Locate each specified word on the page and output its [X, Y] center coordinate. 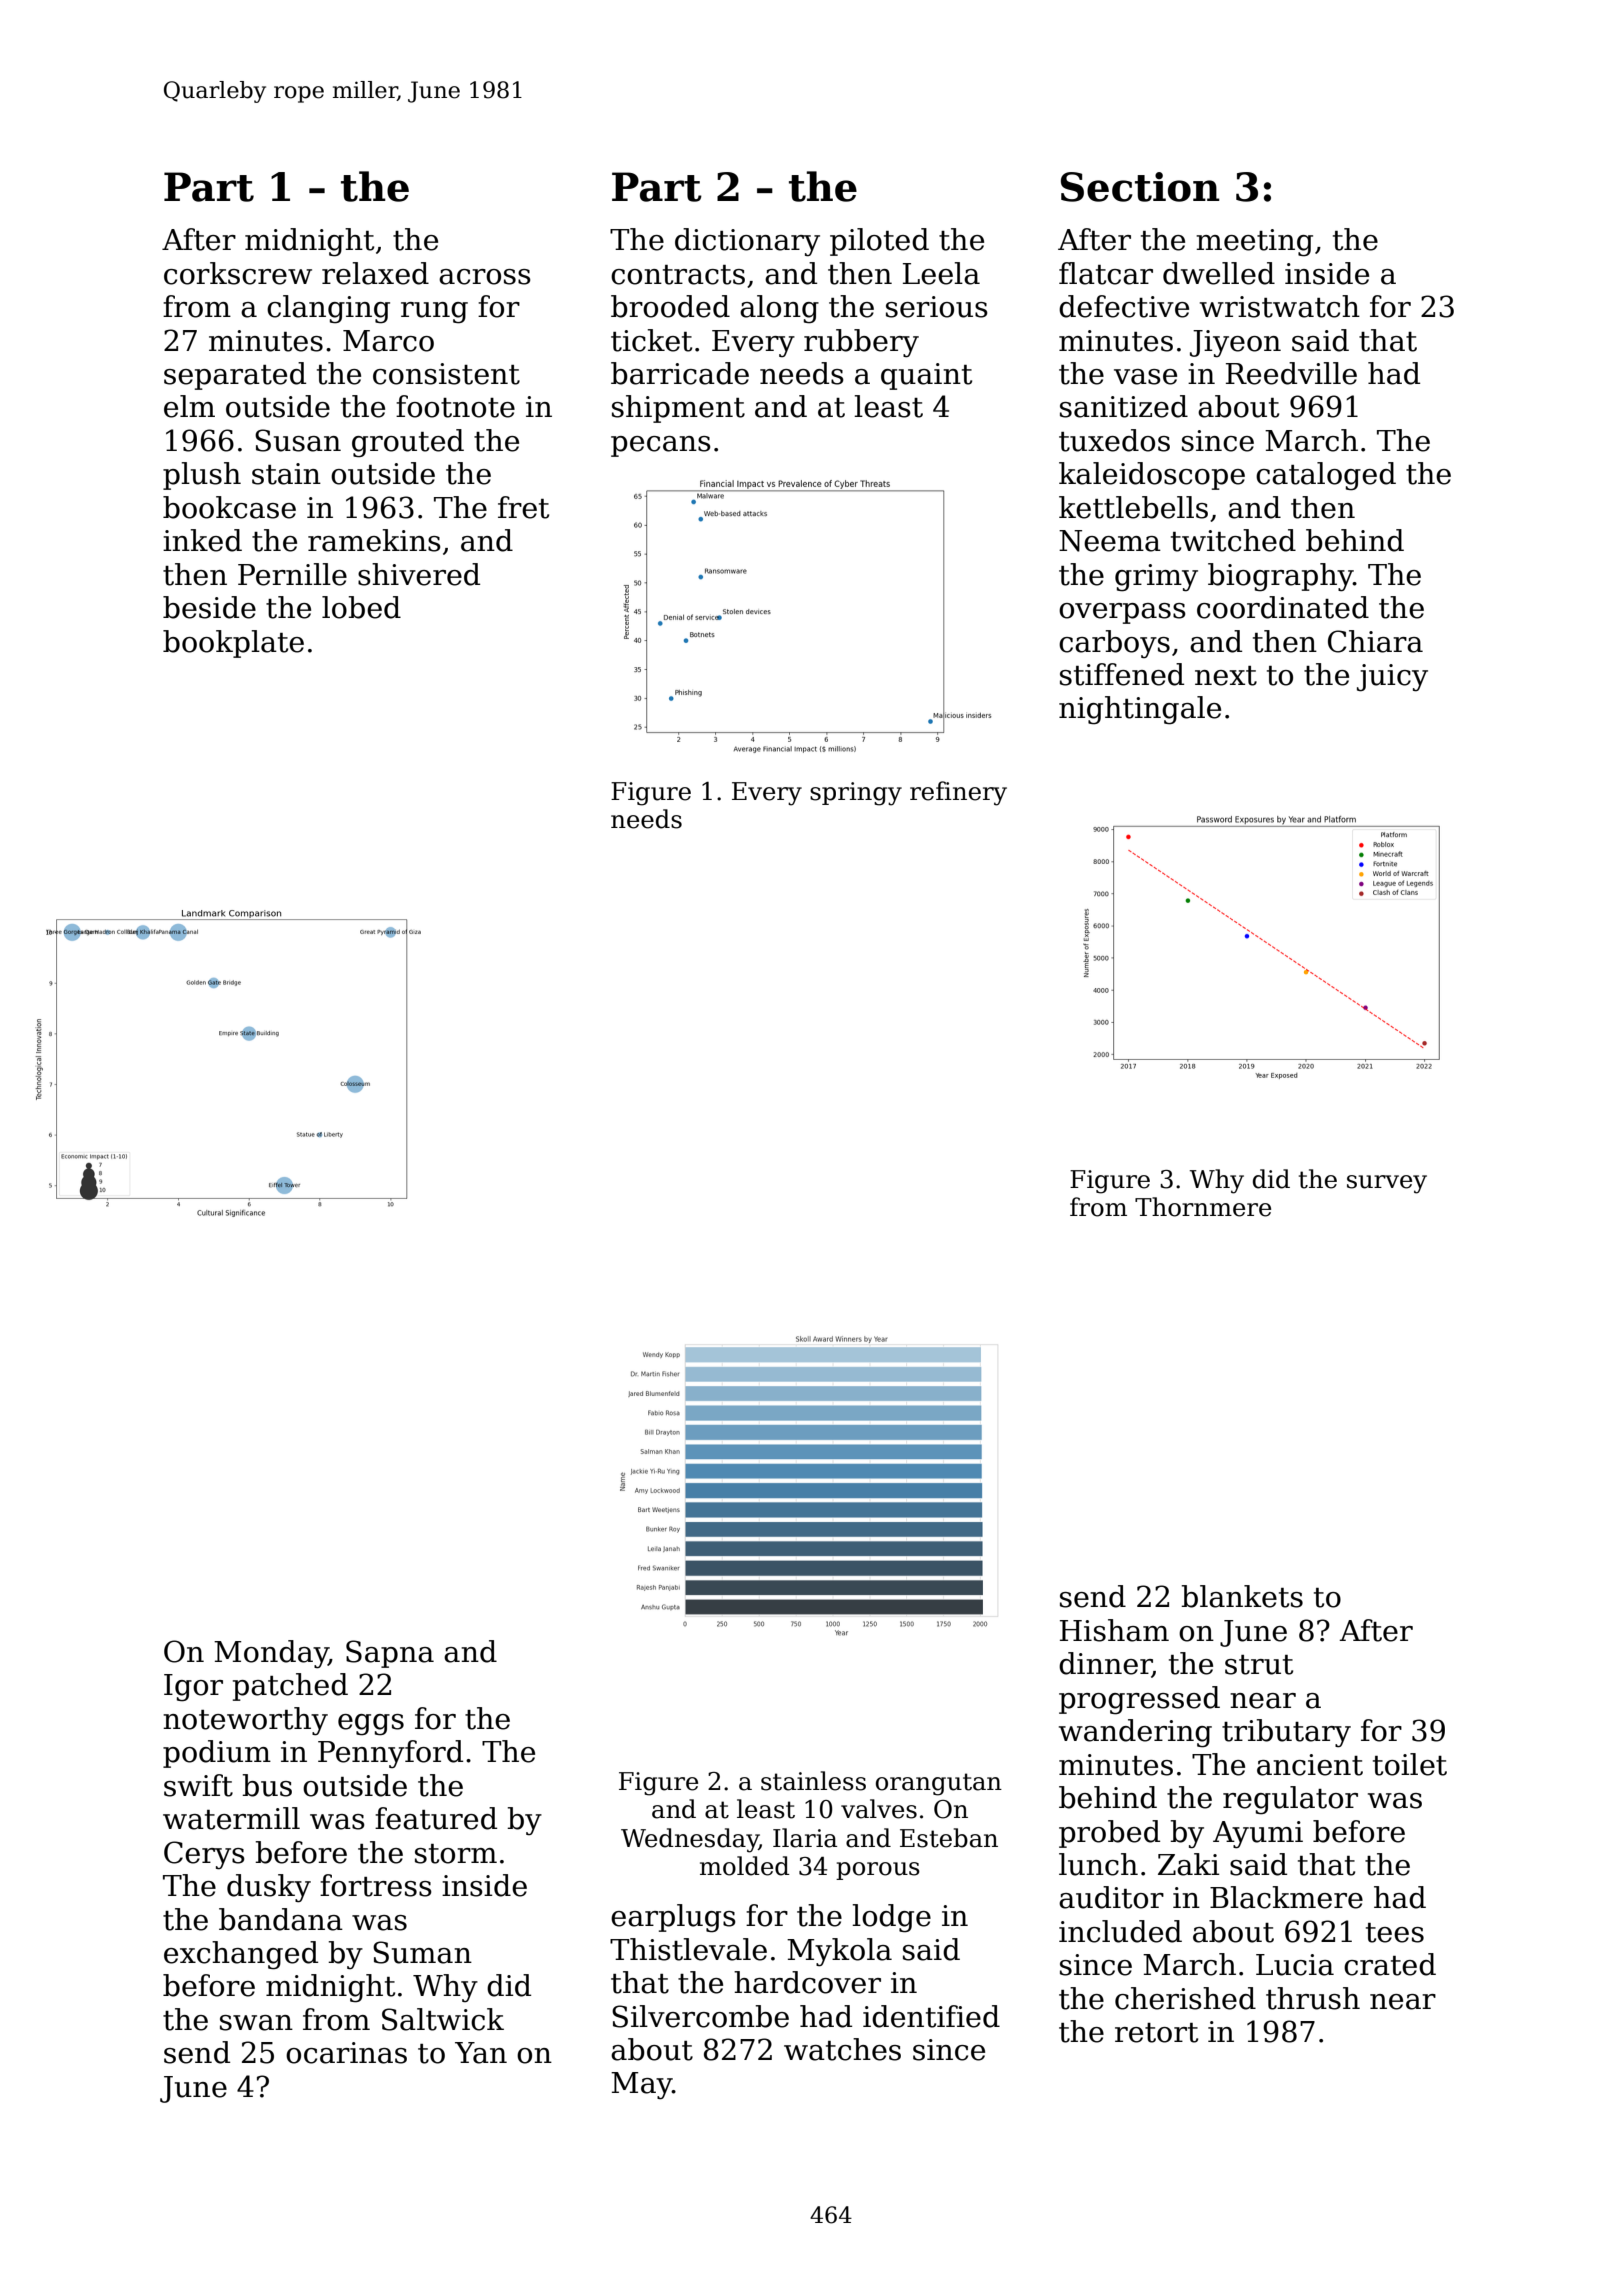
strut [1259, 1665]
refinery [958, 793]
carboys [1114, 644]
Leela [941, 273]
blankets [1242, 1596]
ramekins [374, 540]
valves [879, 1809]
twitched [1233, 540]
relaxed [375, 273]
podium [217, 1754]
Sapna [390, 1654]
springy [856, 794]
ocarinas [346, 2053]
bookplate [233, 644]
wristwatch [1280, 306]
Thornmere [1203, 1207]
